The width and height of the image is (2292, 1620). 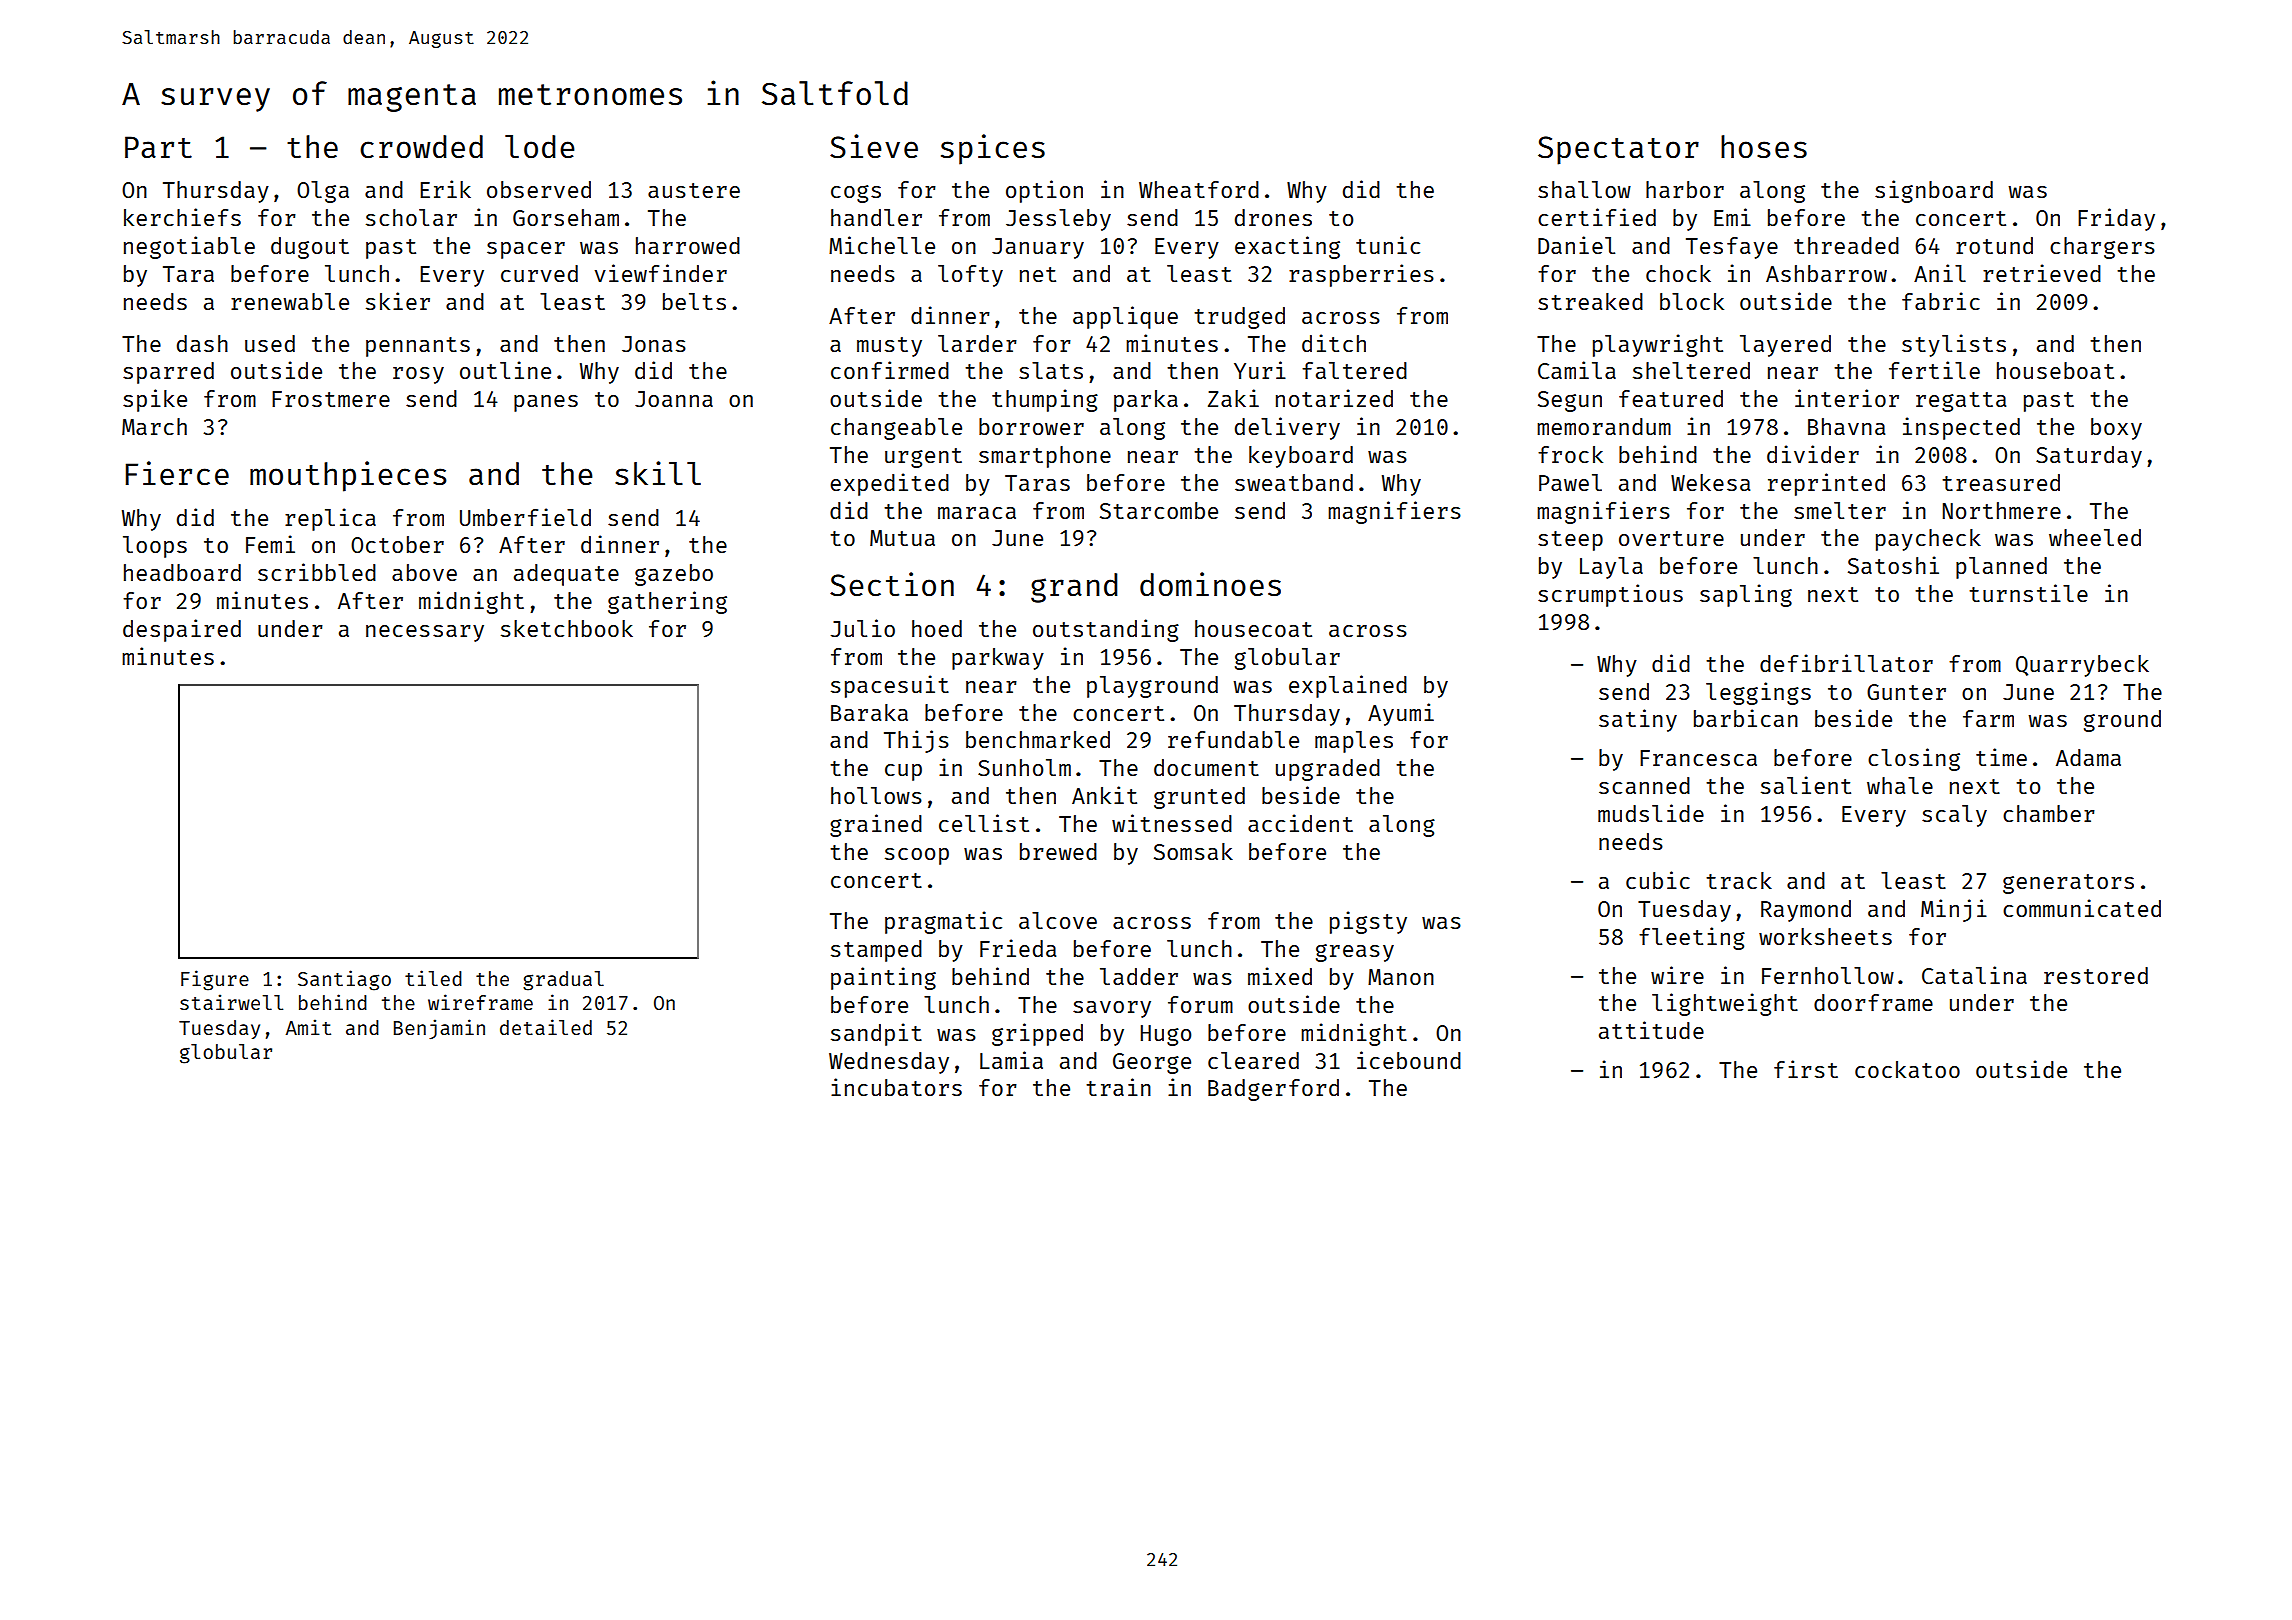 What do you see at coordinates (1361, 275) in the image?
I see `raspberries` at bounding box center [1361, 275].
